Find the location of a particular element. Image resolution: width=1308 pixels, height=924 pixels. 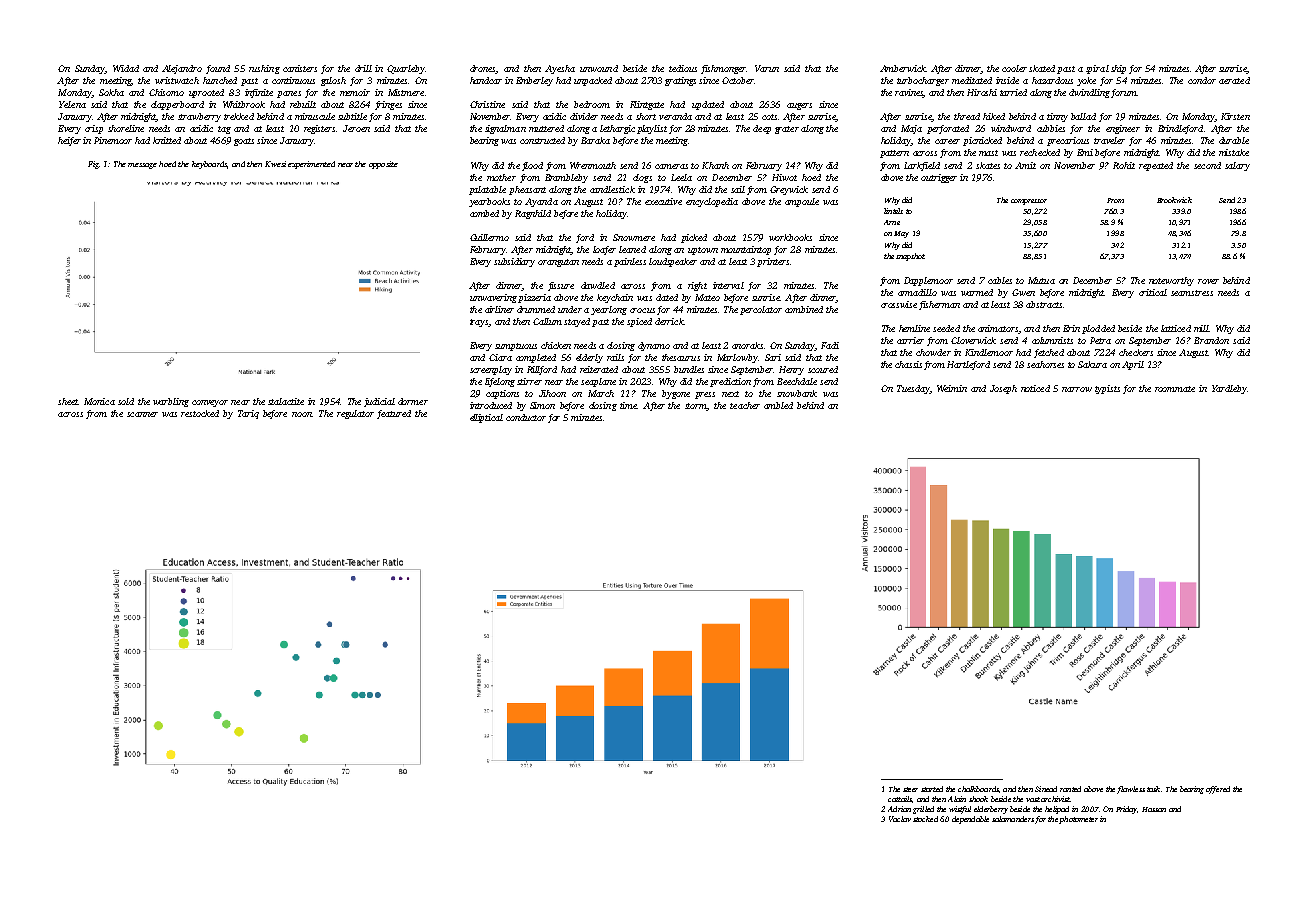

Vaclav is located at coordinates (900, 819).
